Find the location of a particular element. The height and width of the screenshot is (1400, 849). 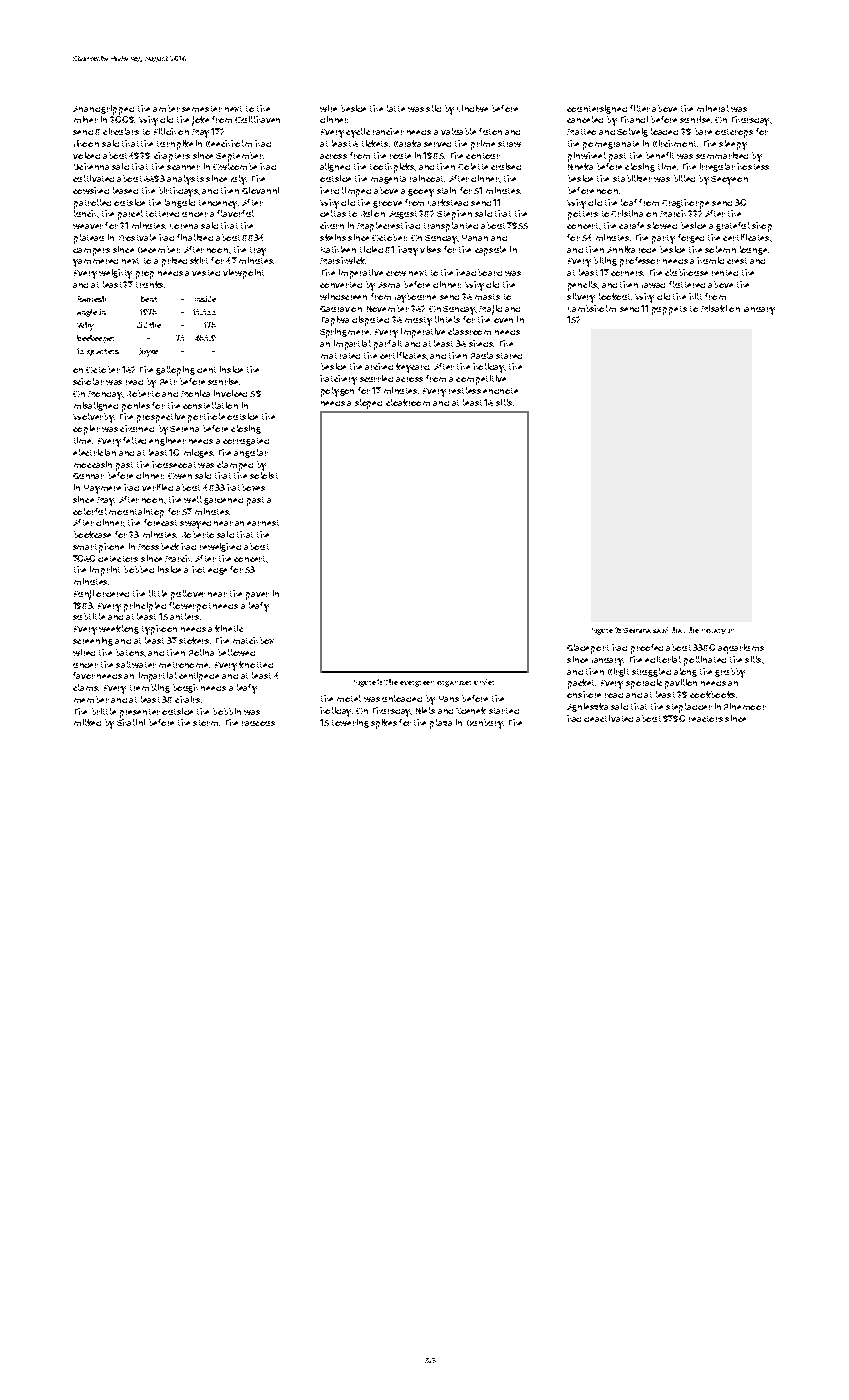

Jaybourne is located at coordinates (415, 298).
